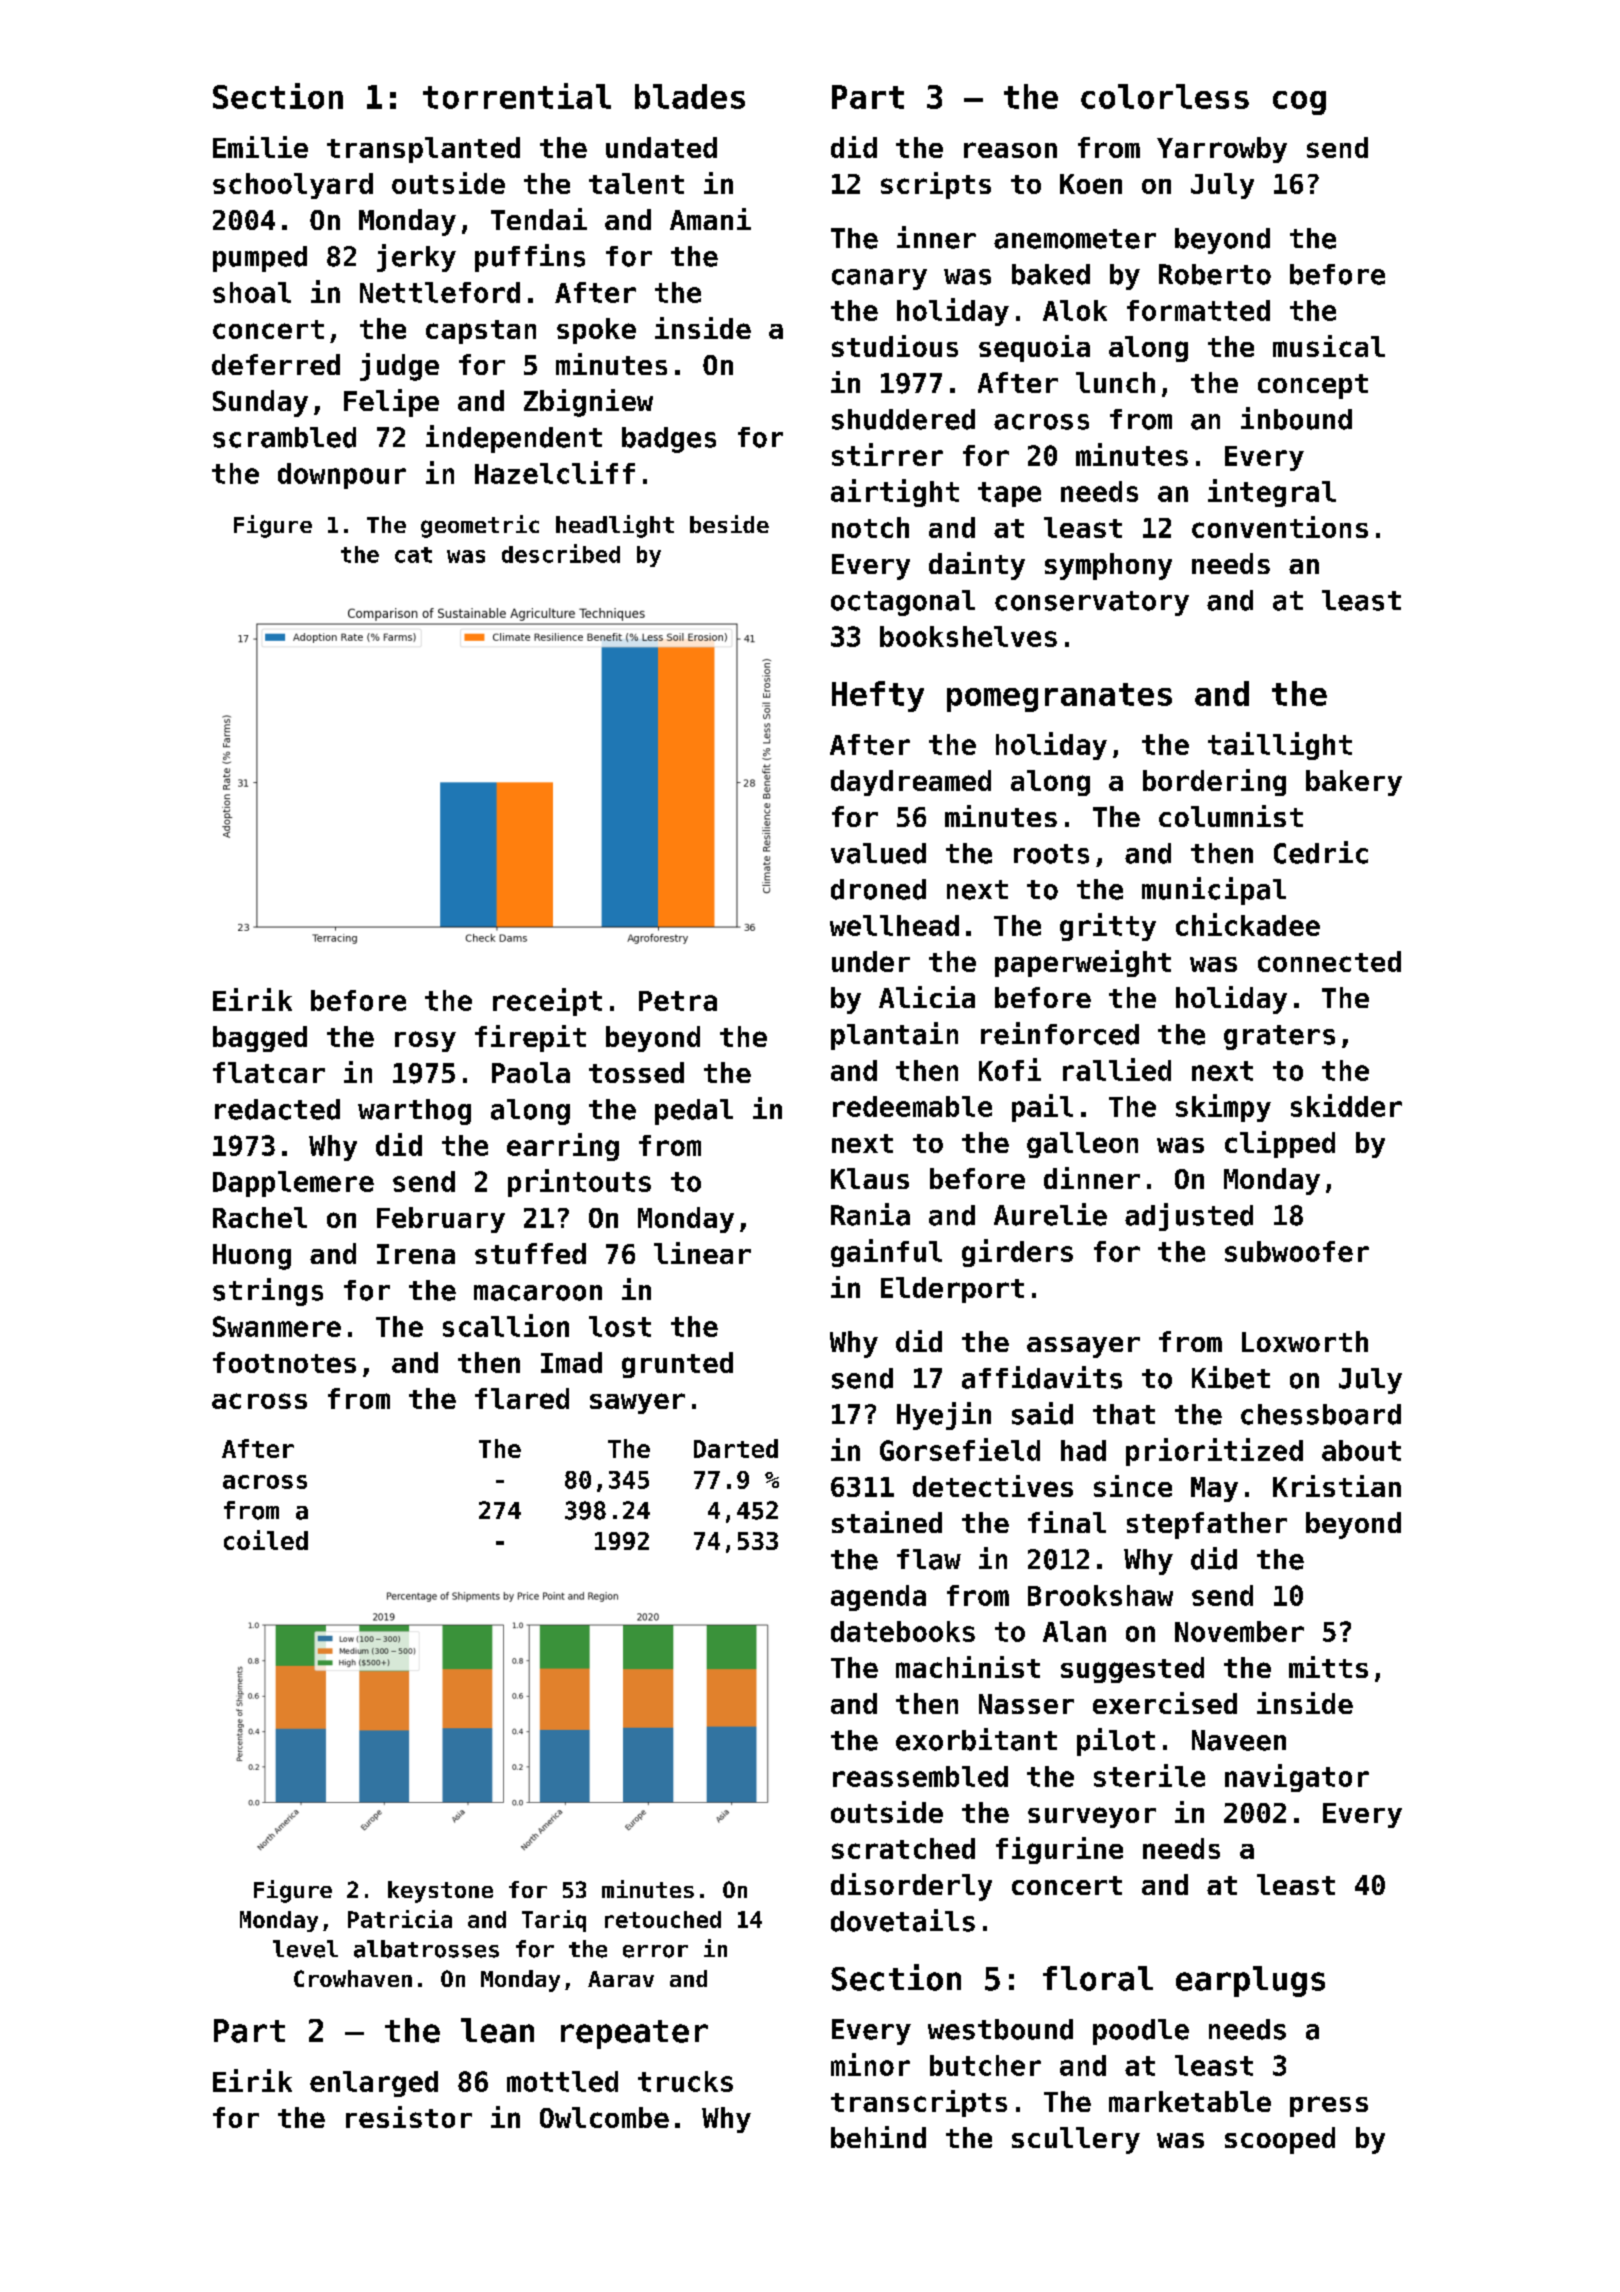 This screenshot has width=1620, height=2292. What do you see at coordinates (425, 1041) in the screenshot?
I see `rosy` at bounding box center [425, 1041].
